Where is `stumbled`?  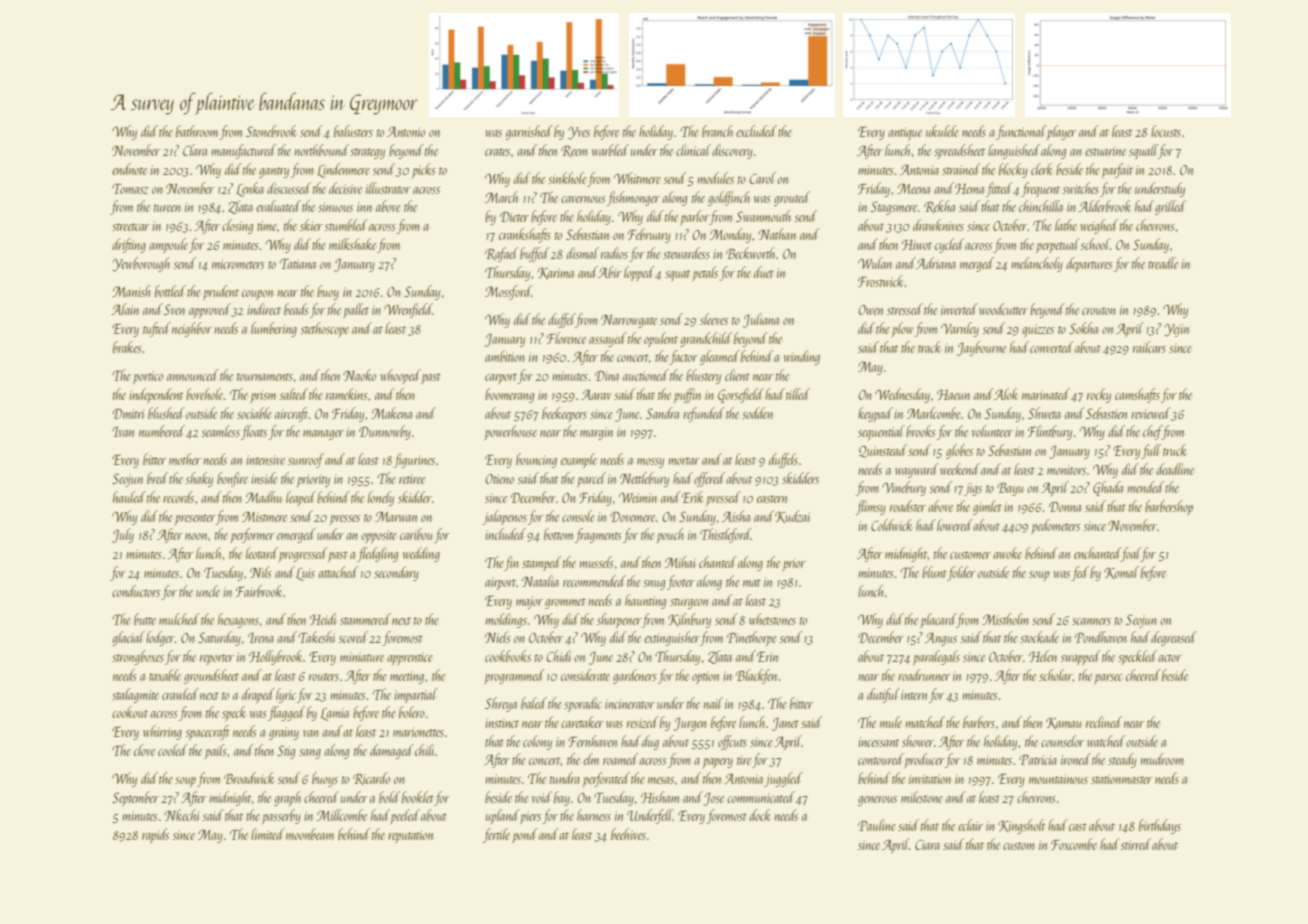
stumbled is located at coordinates (346, 225).
